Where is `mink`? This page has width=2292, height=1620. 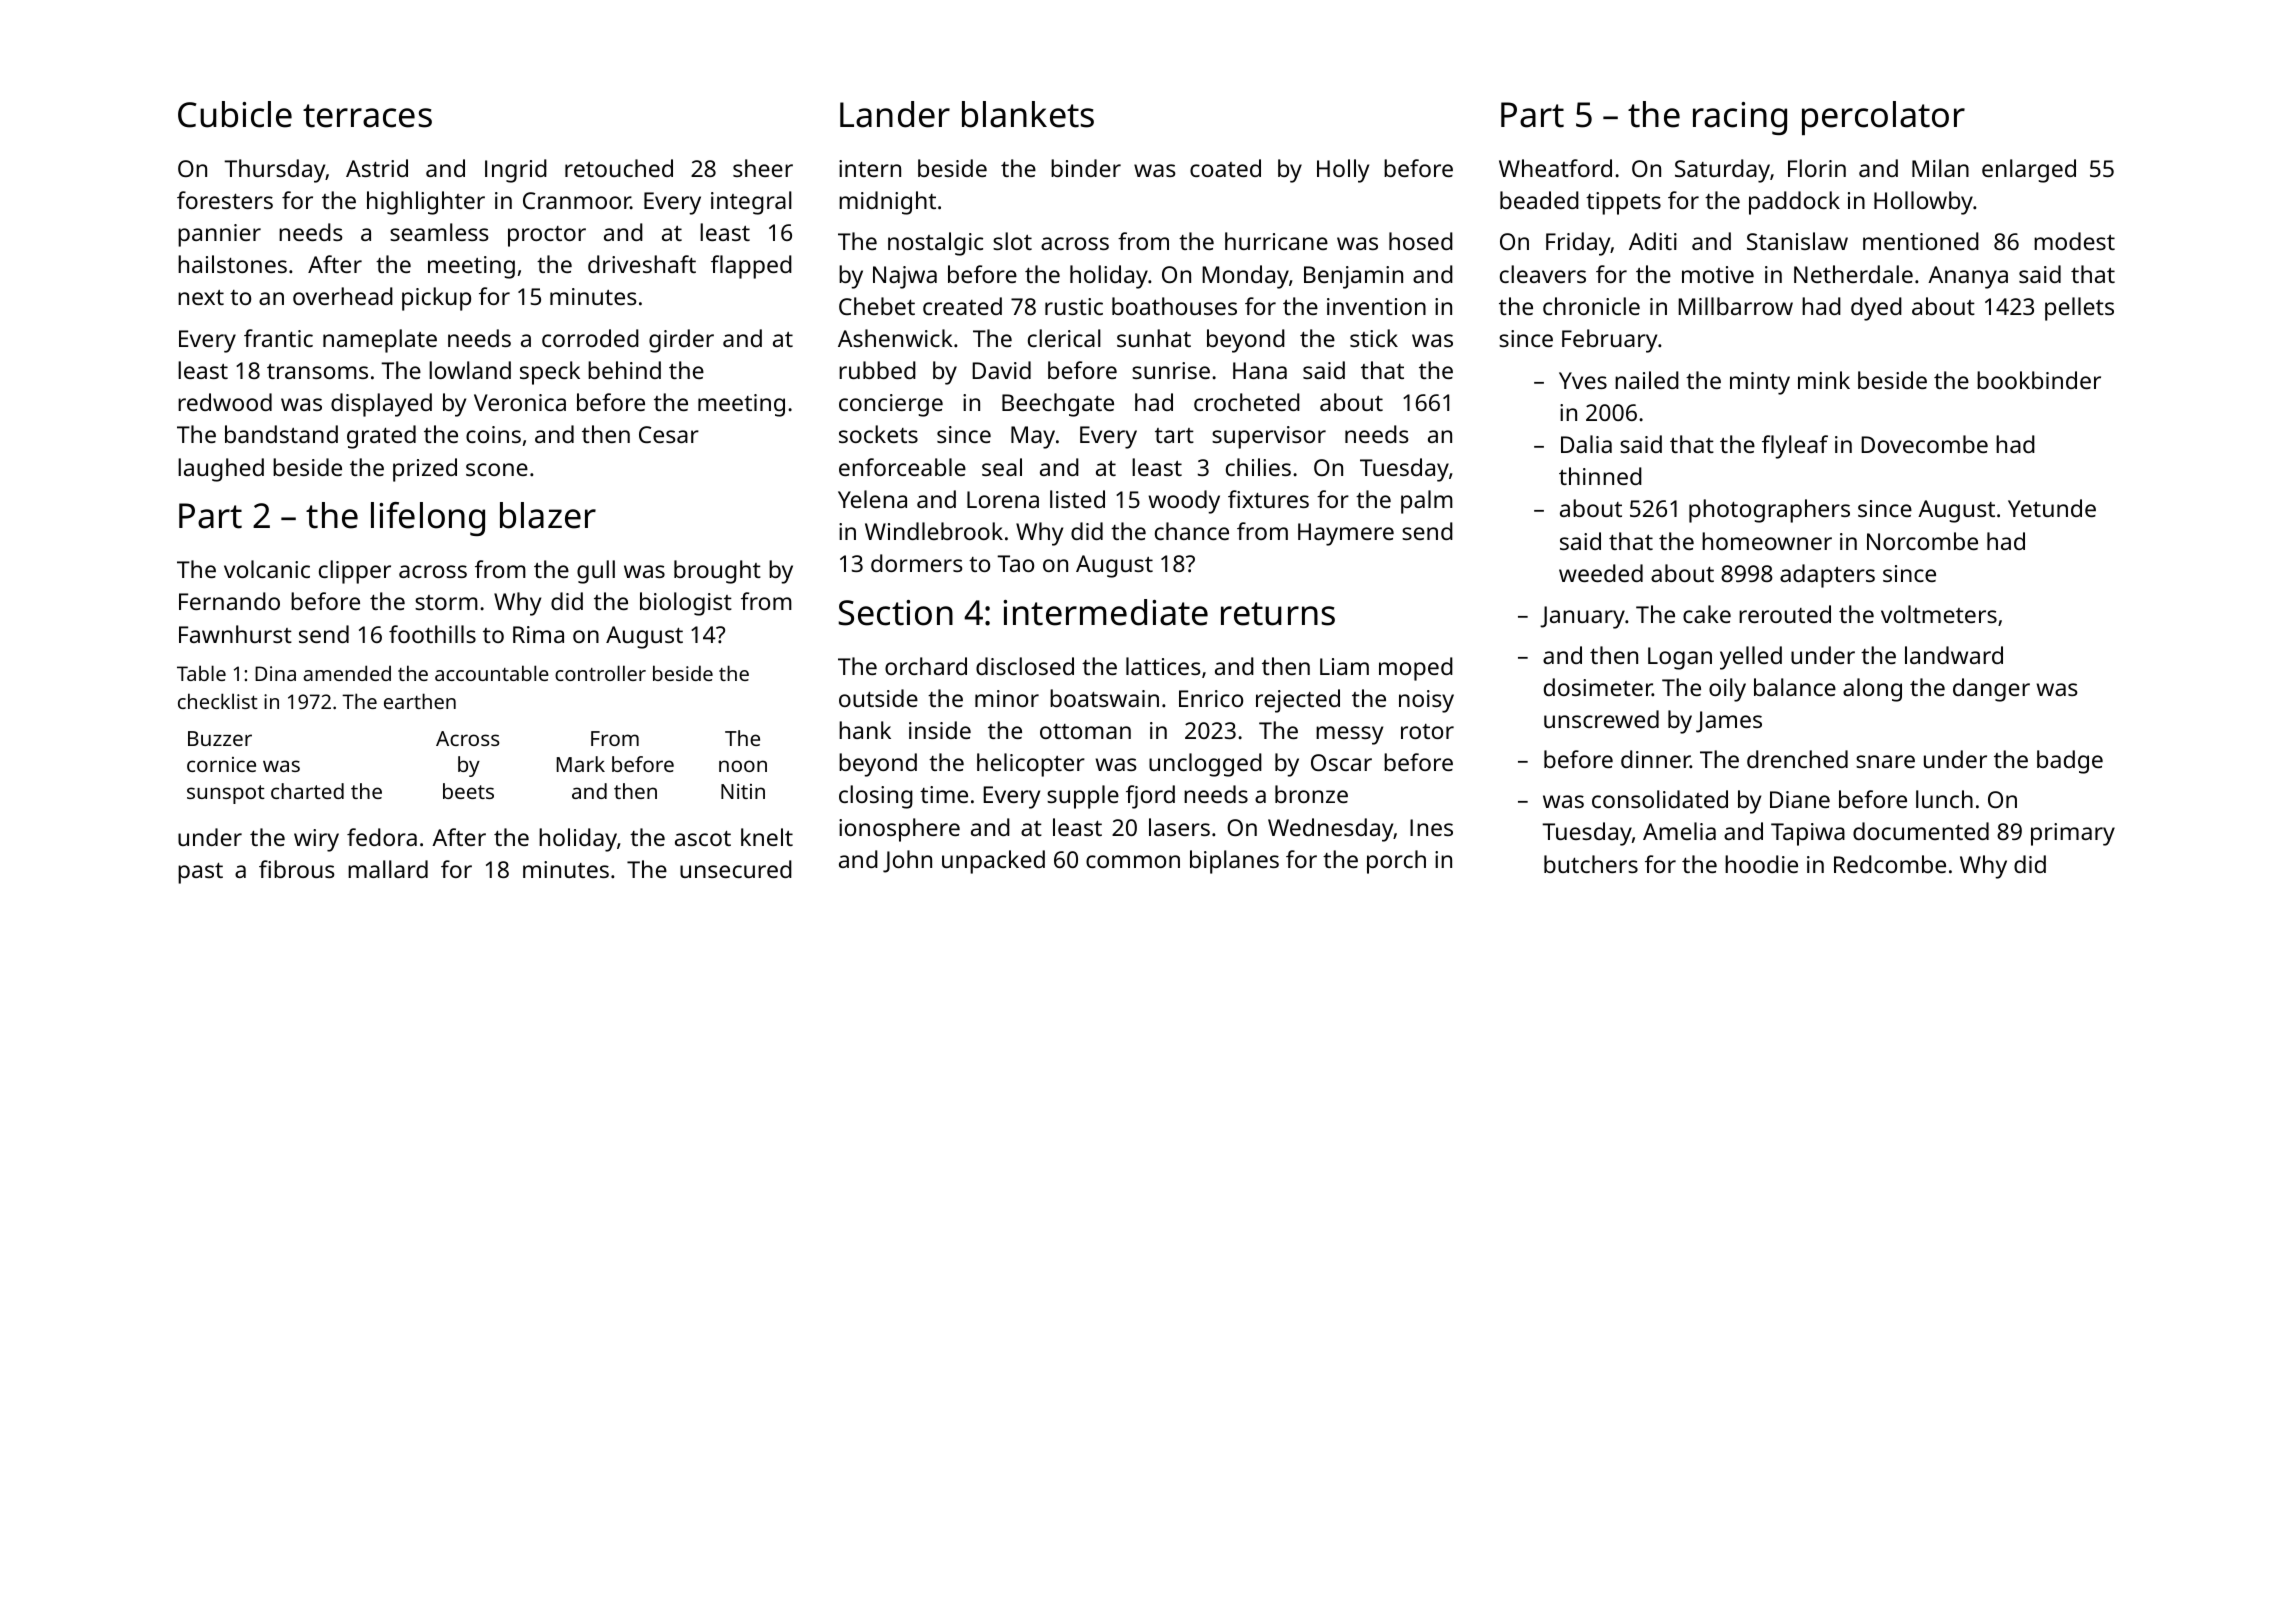
mink is located at coordinates (1824, 380).
